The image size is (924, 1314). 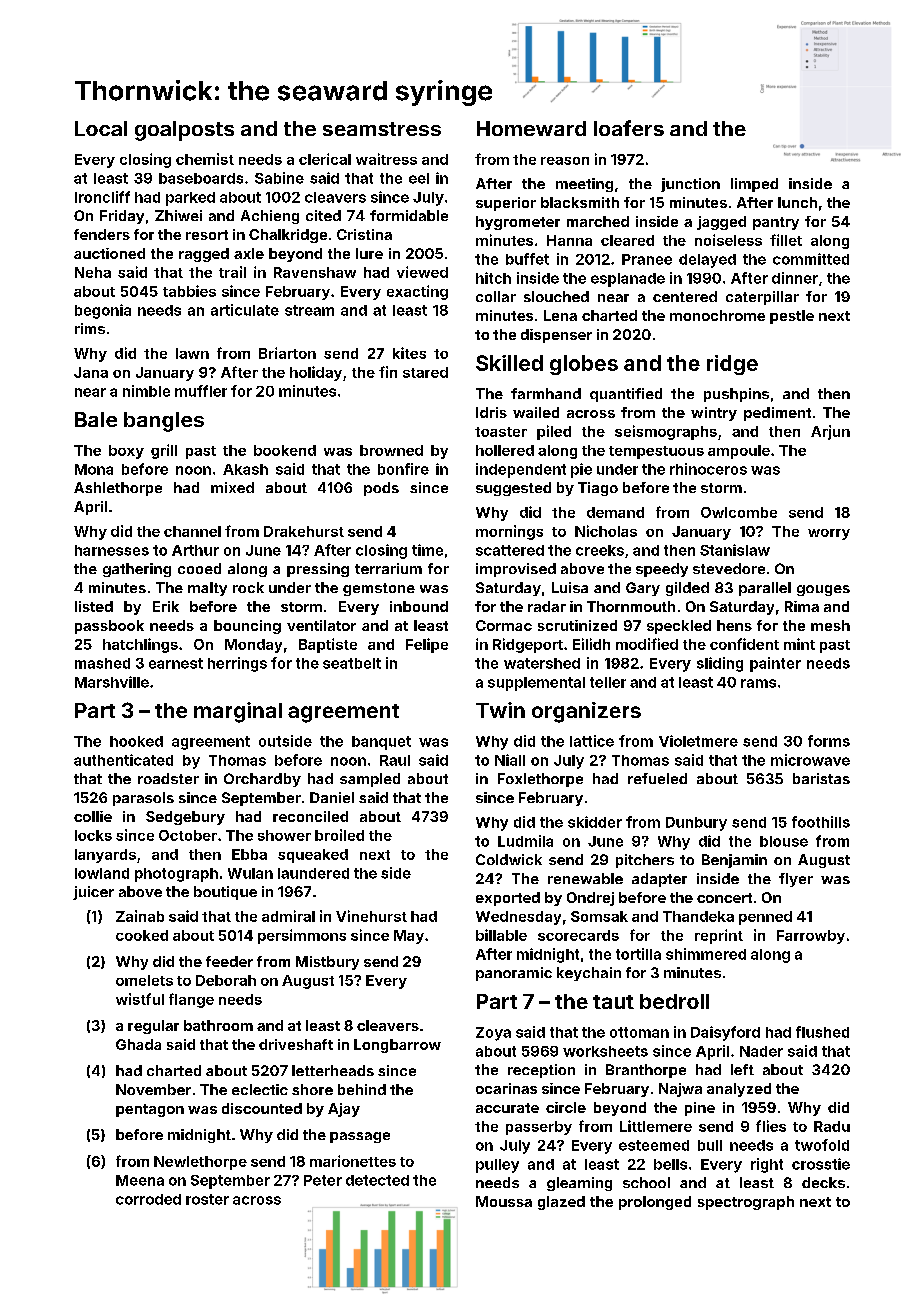 I want to click on sampled, so click(x=370, y=780).
